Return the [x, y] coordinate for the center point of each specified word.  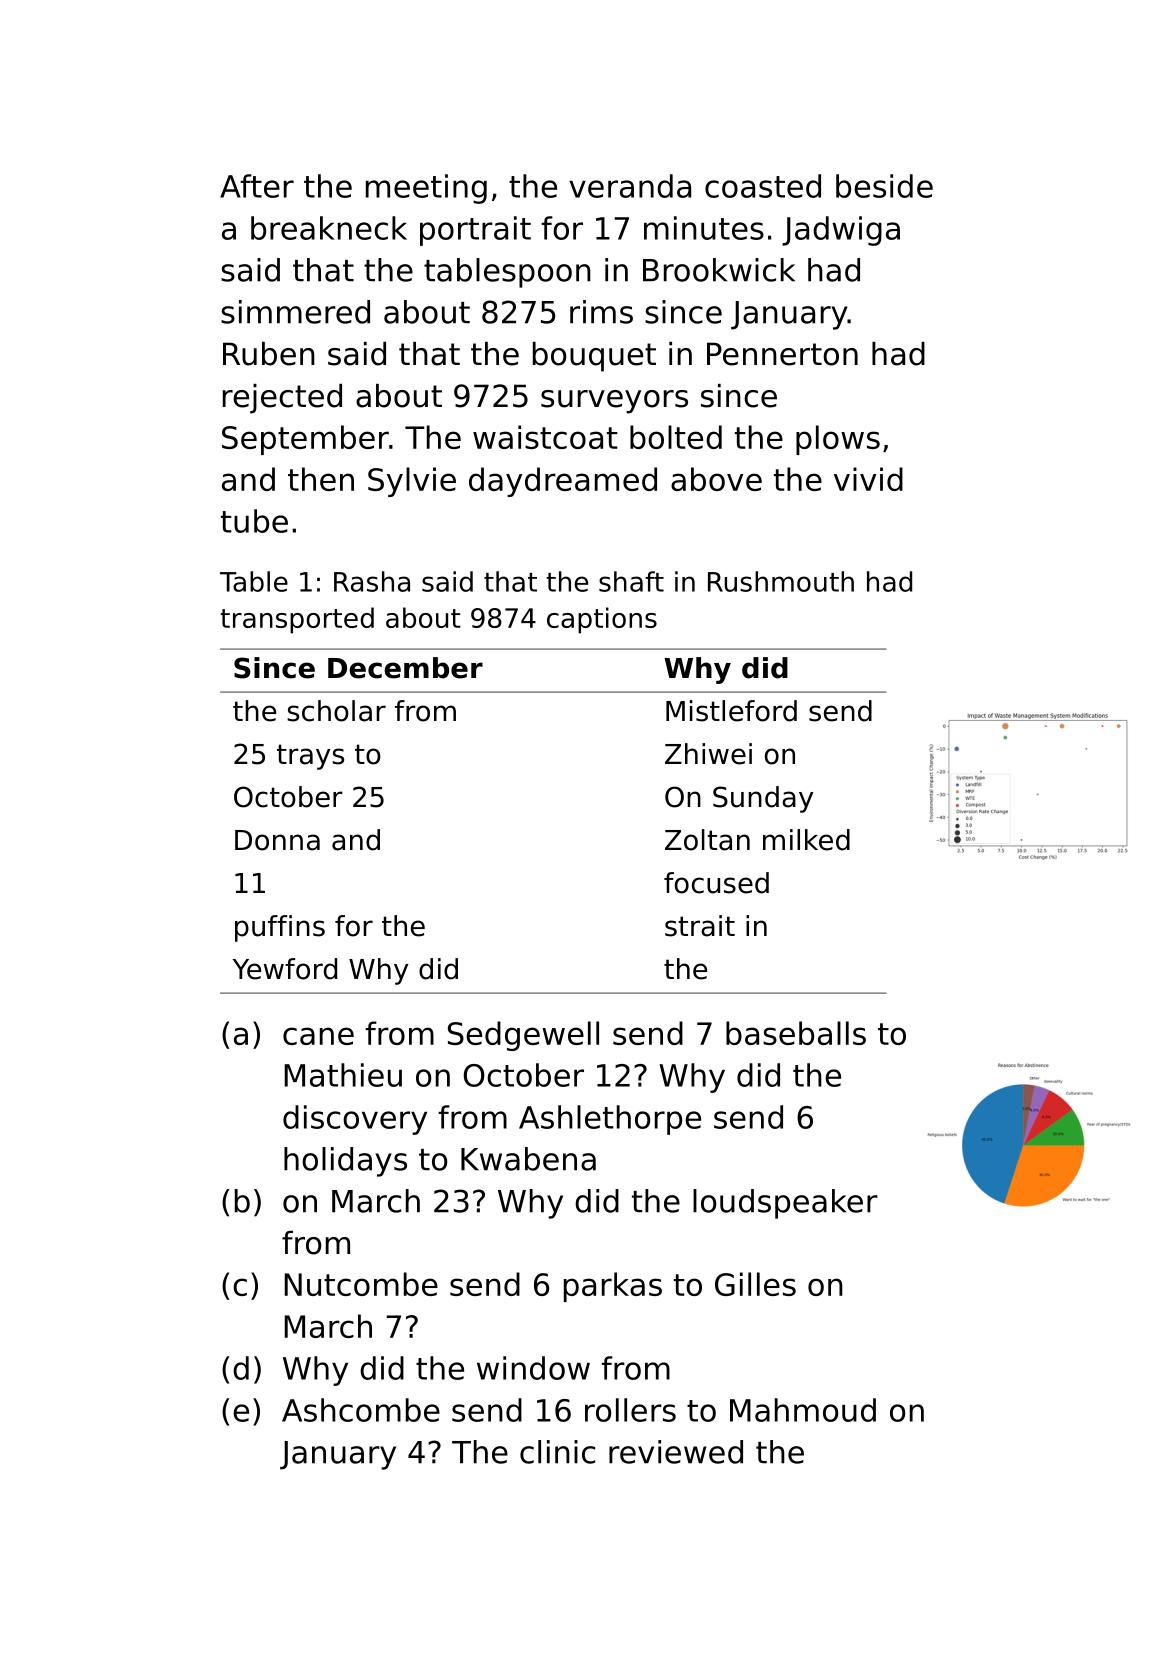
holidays [345, 1162]
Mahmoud [803, 1410]
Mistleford [731, 711]
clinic [557, 1452]
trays [310, 757]
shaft [631, 581]
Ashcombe [361, 1410]
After [257, 186]
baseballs [796, 1033]
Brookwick [719, 270]
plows [838, 440]
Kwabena [528, 1159]
